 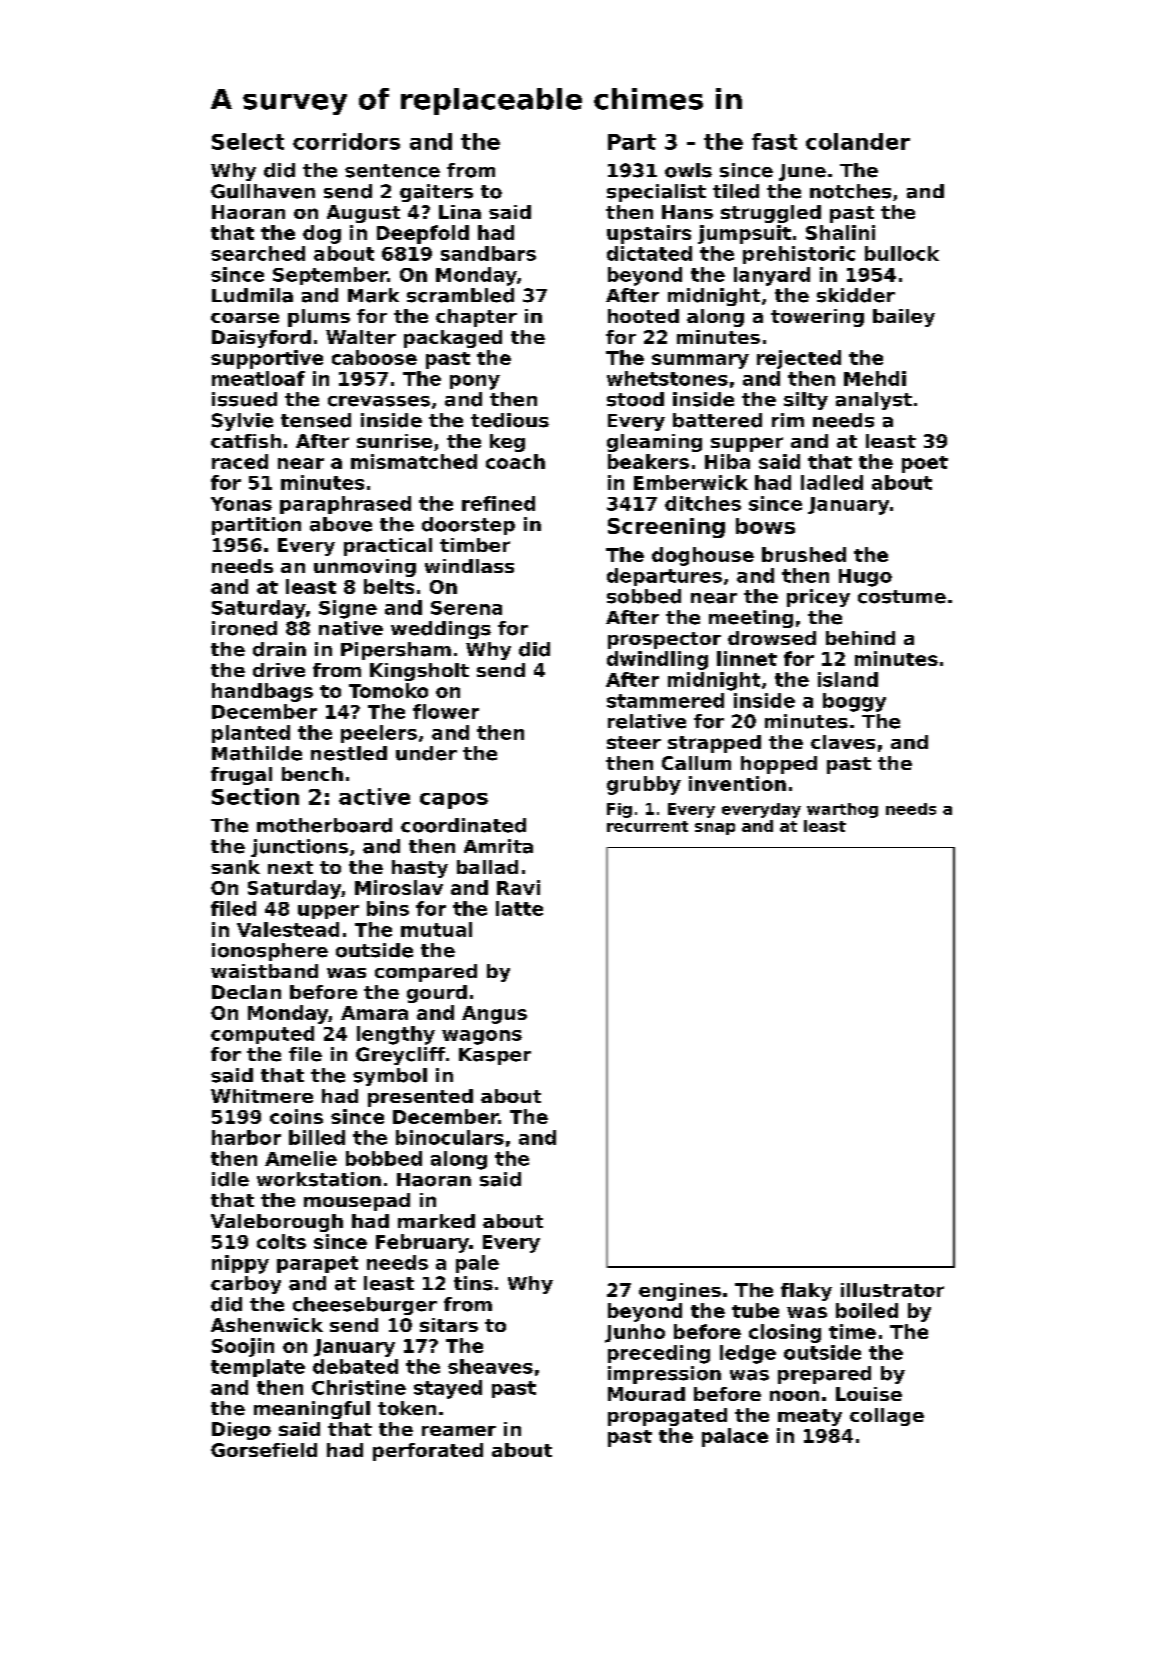 What do you see at coordinates (687, 212) in the document?
I see `Hans` at bounding box center [687, 212].
